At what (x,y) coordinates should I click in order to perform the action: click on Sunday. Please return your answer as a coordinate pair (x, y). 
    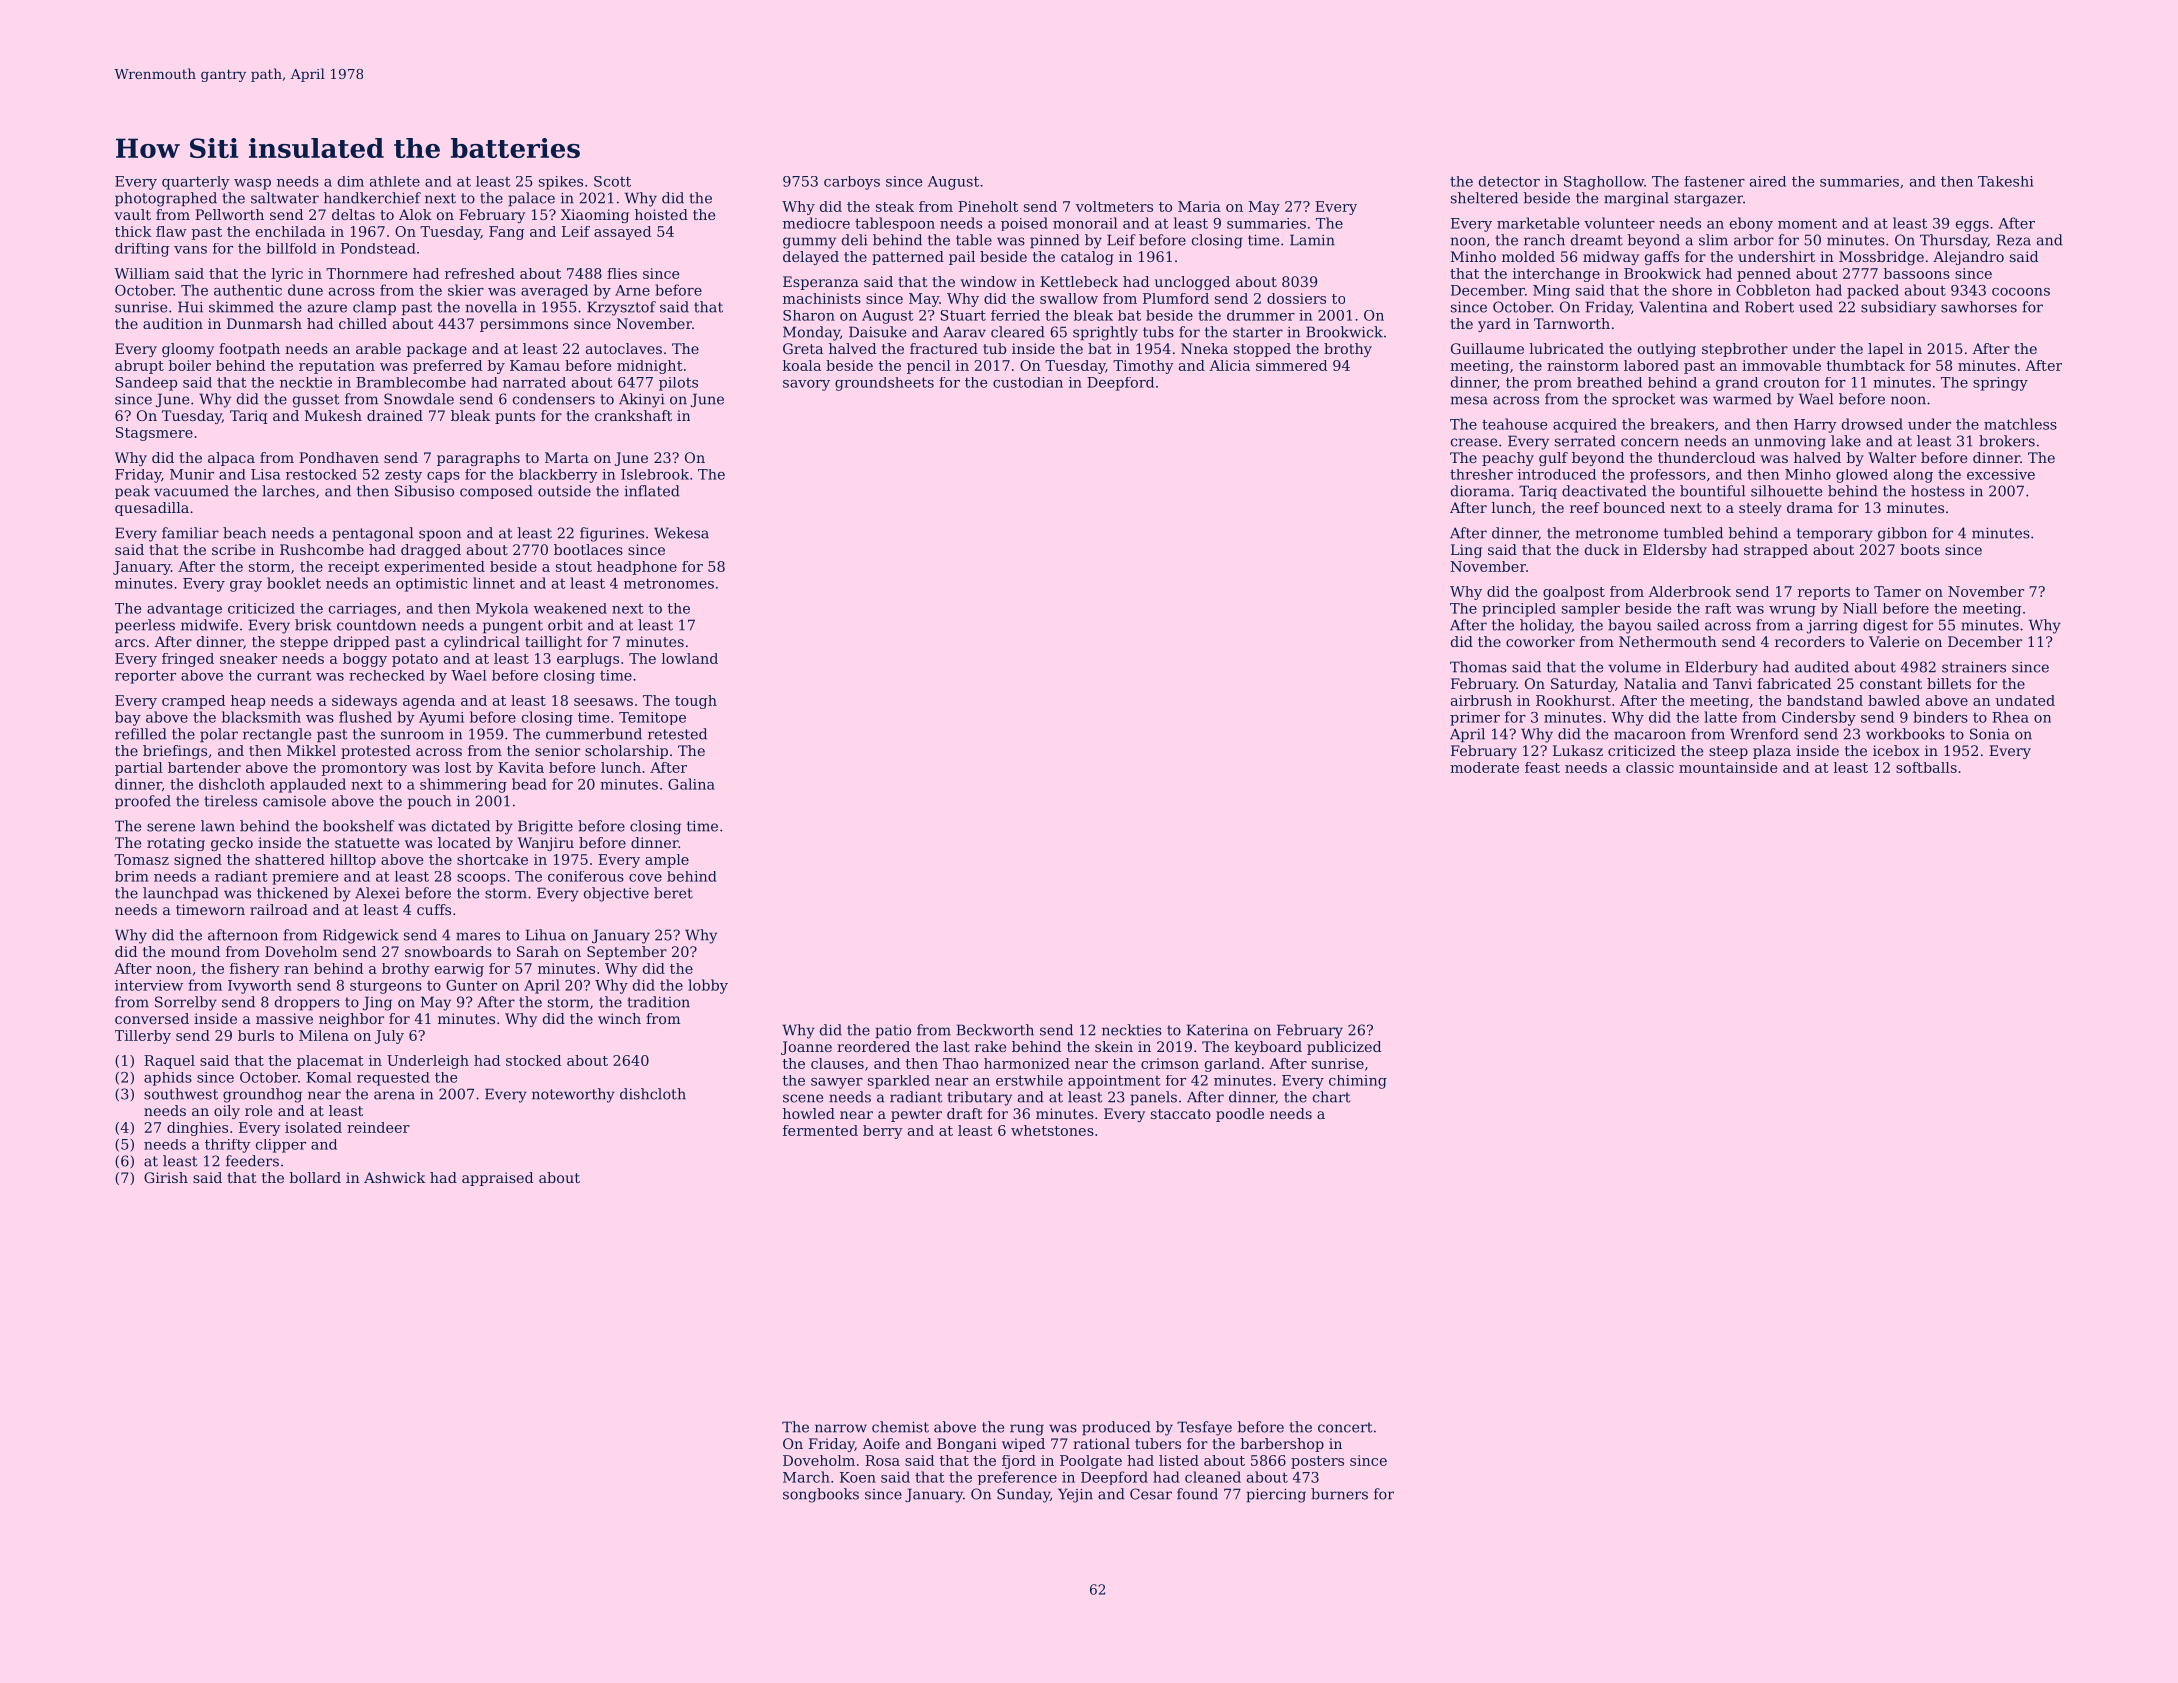
    Looking at the image, I should click on (1023, 1495).
